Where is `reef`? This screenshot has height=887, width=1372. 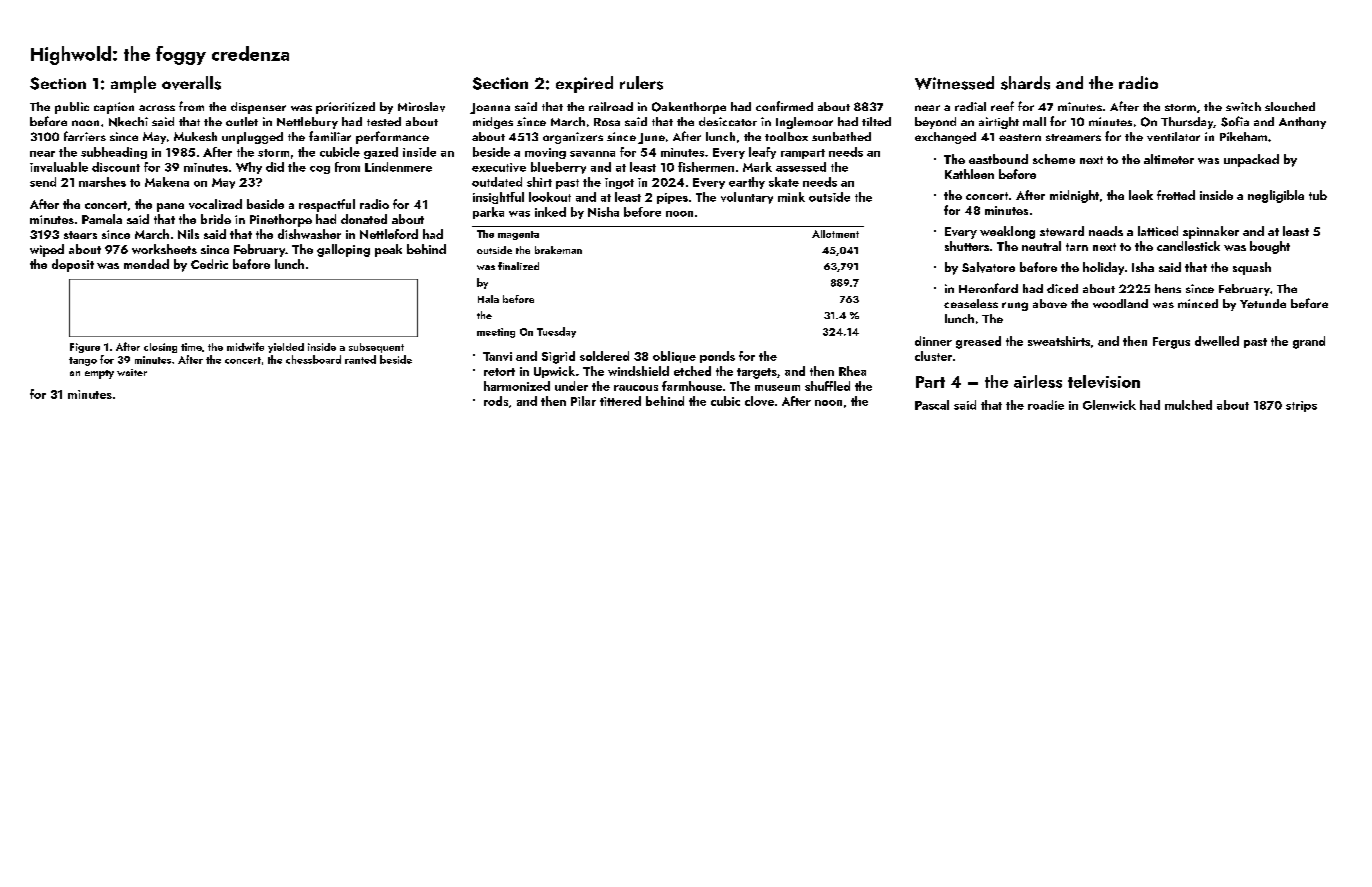 reef is located at coordinates (1002, 106).
